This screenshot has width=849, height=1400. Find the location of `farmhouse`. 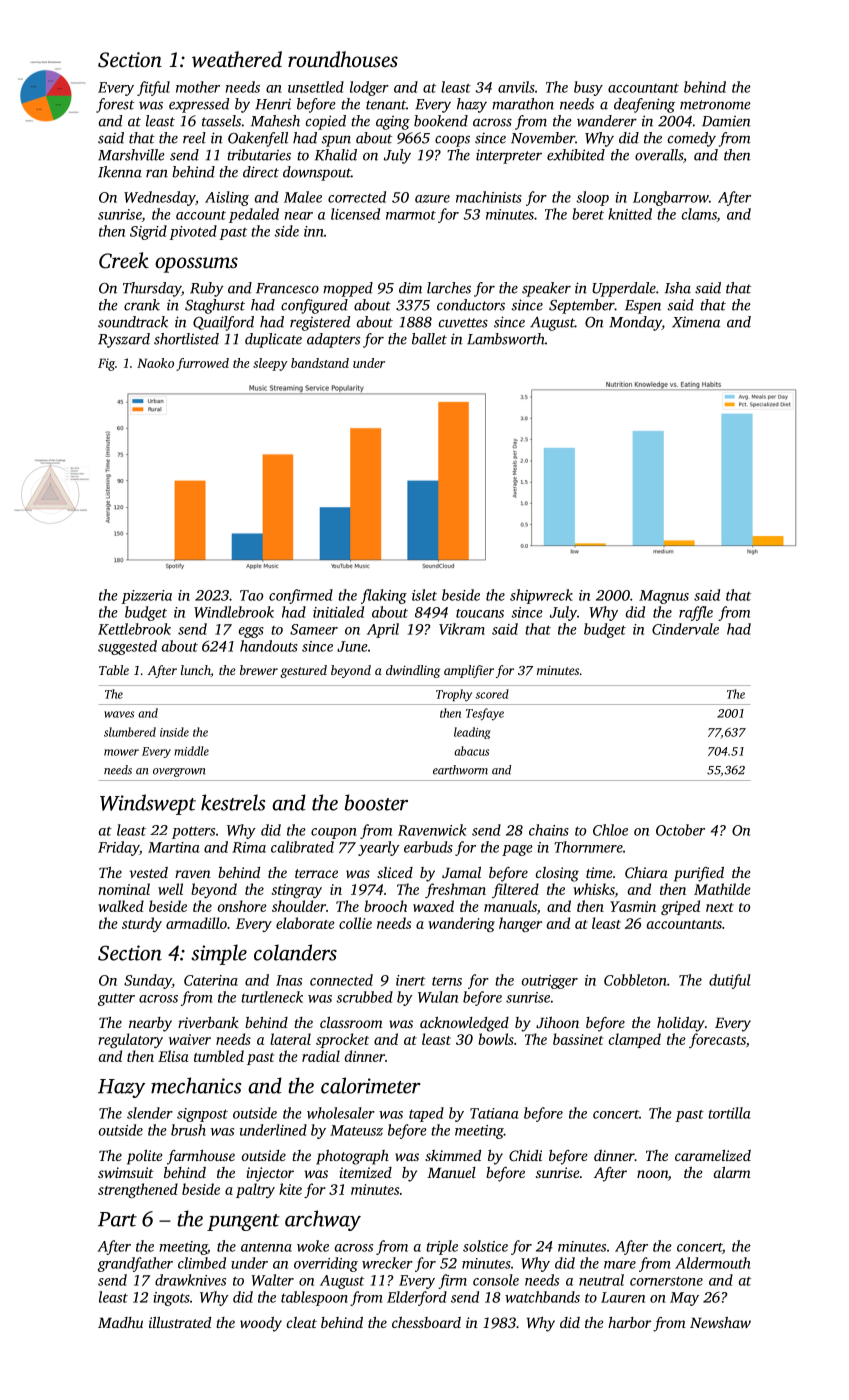

farmhouse is located at coordinates (201, 1157).
